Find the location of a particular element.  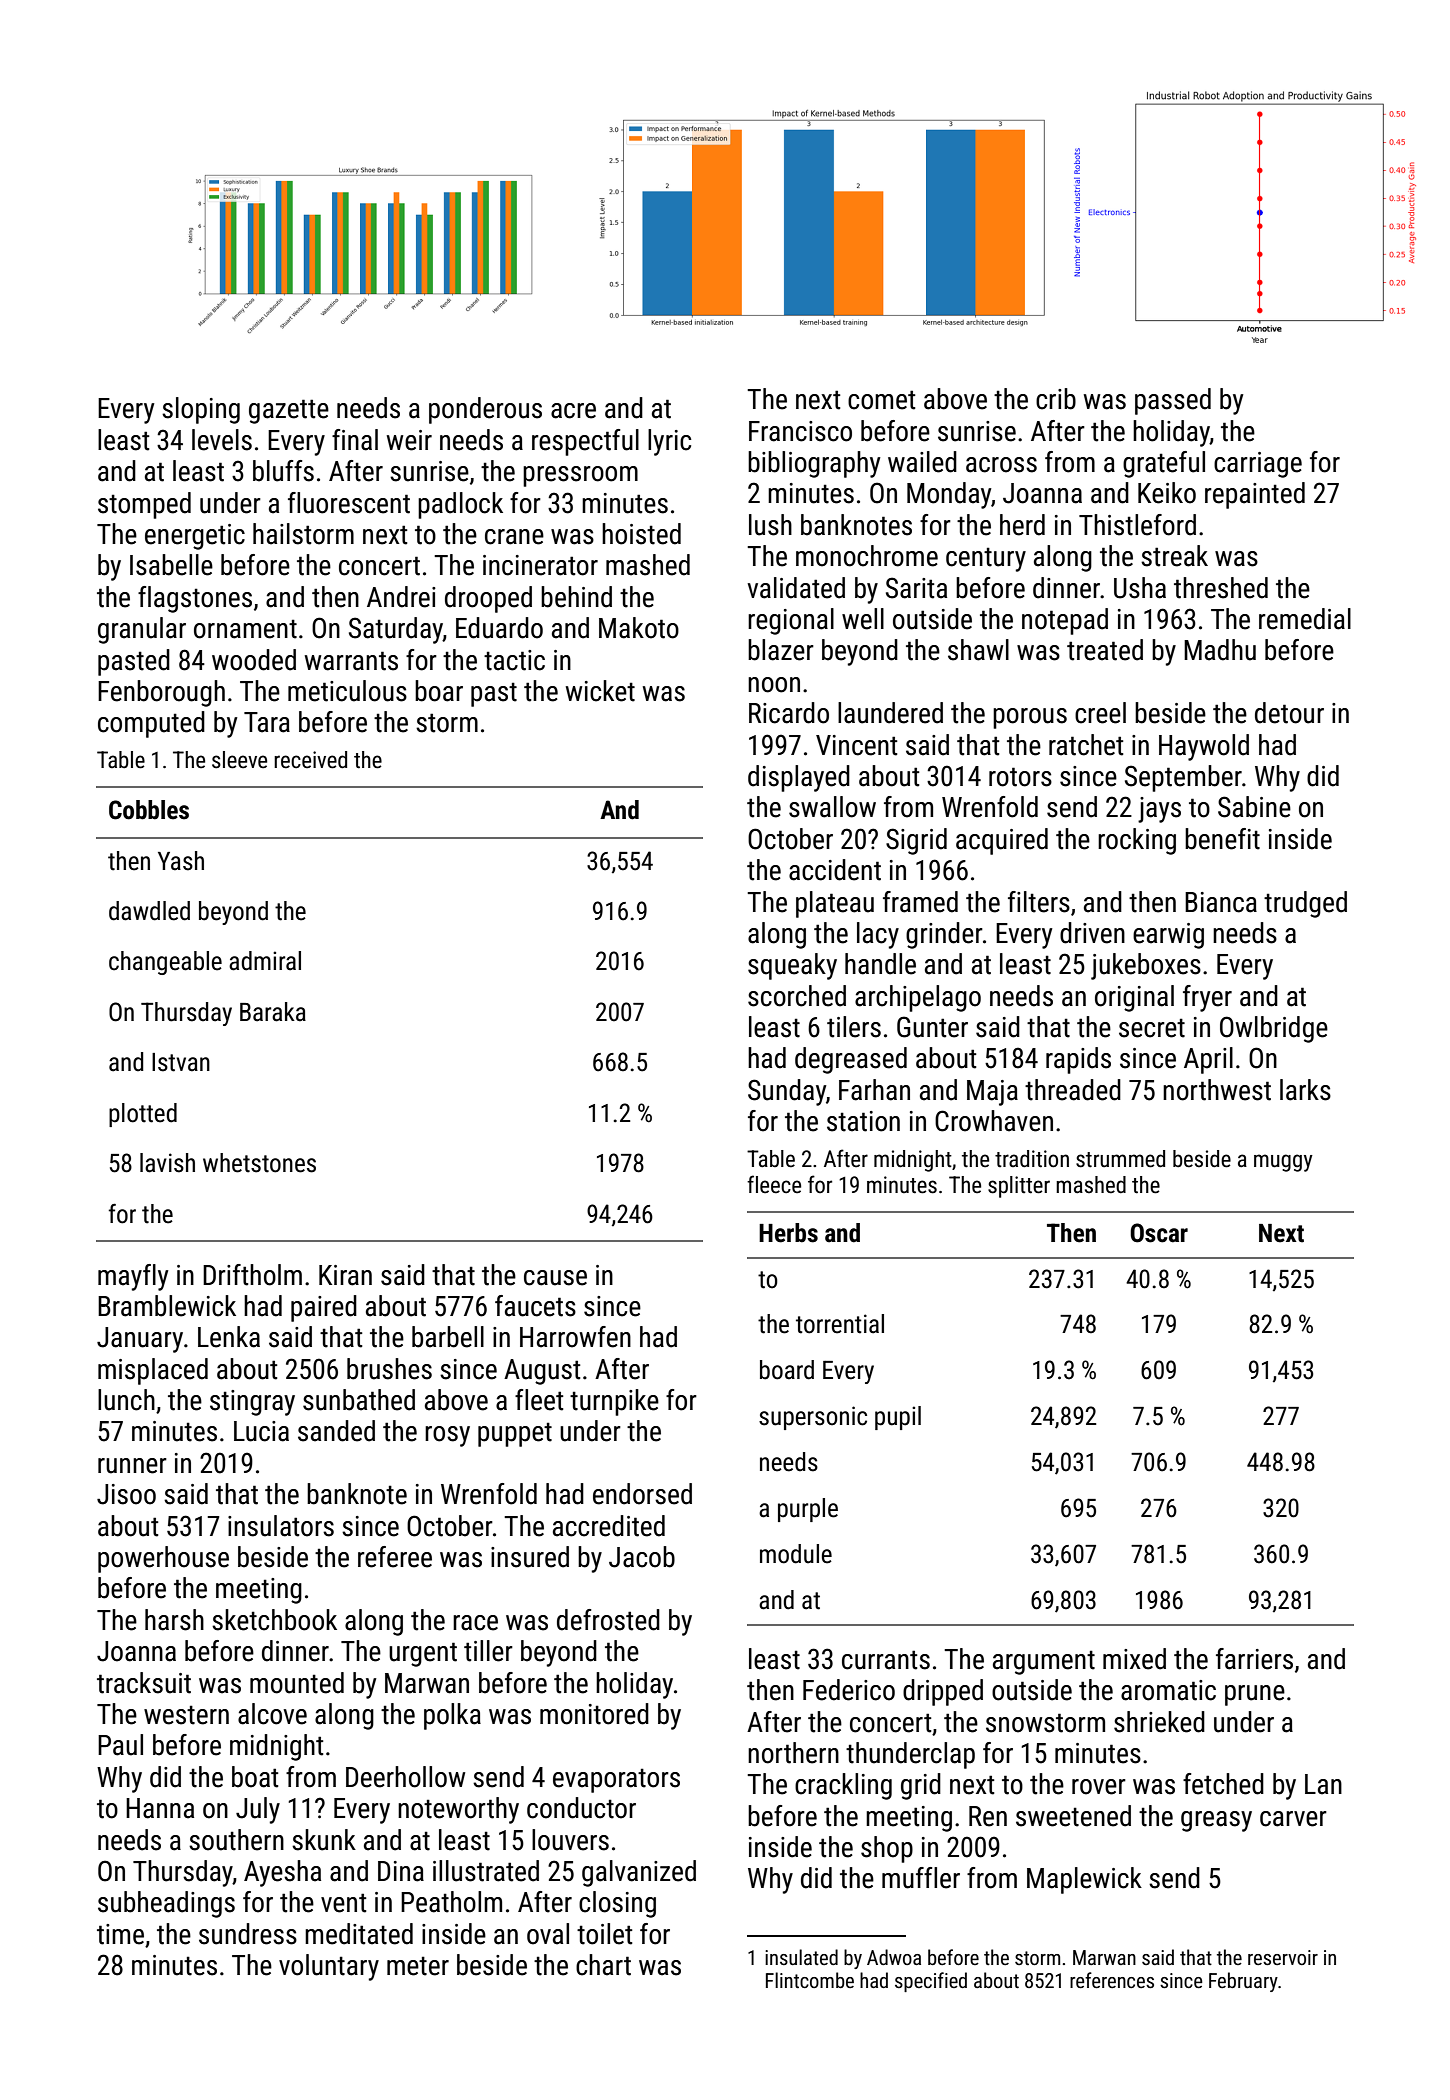

subheadings is located at coordinates (166, 1904).
